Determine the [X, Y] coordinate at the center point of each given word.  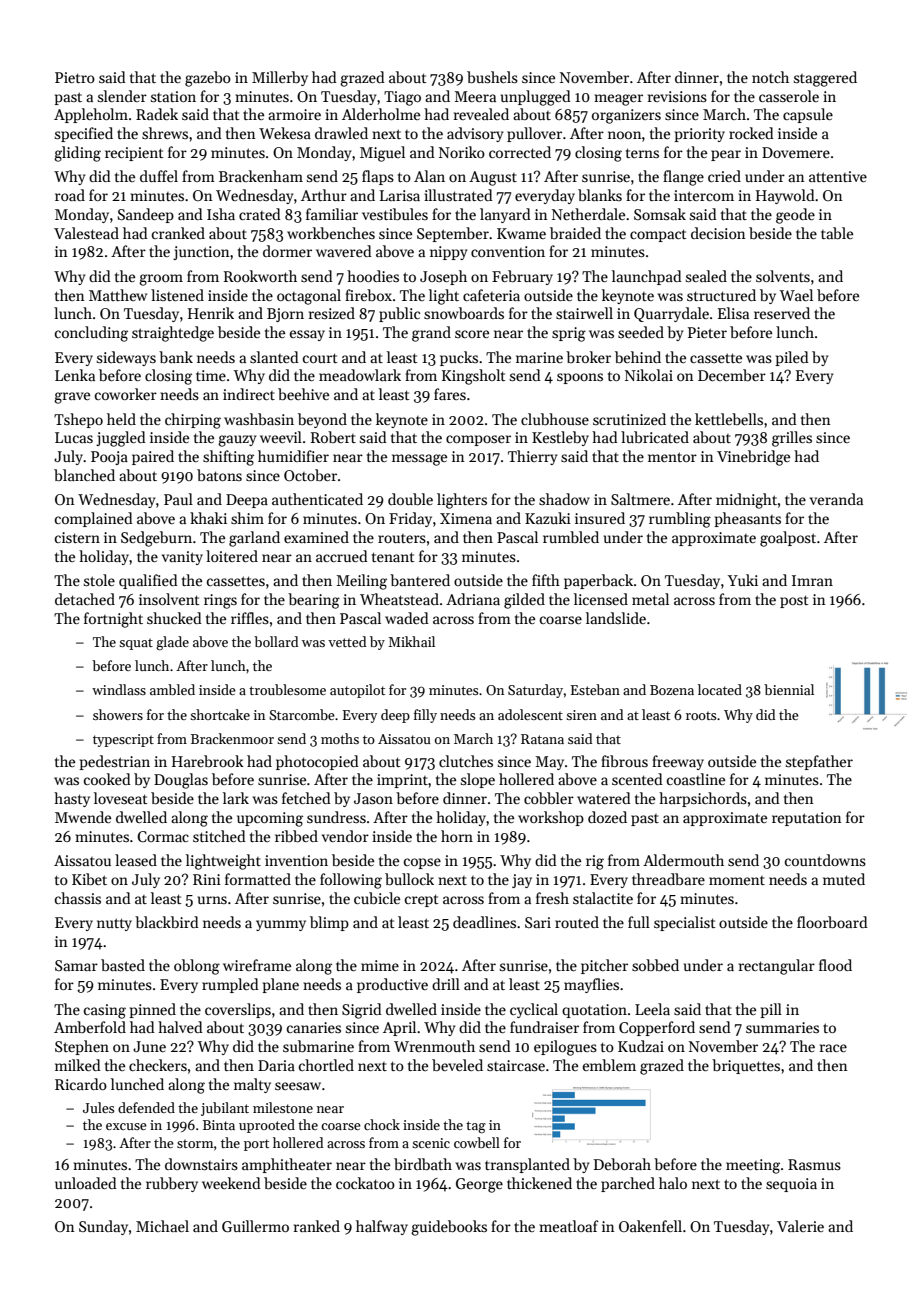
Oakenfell [650, 1226]
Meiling [361, 582]
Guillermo [255, 1226]
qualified [148, 581]
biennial [789, 689]
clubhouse [555, 419]
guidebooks [449, 1228]
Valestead [86, 233]
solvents [783, 276]
